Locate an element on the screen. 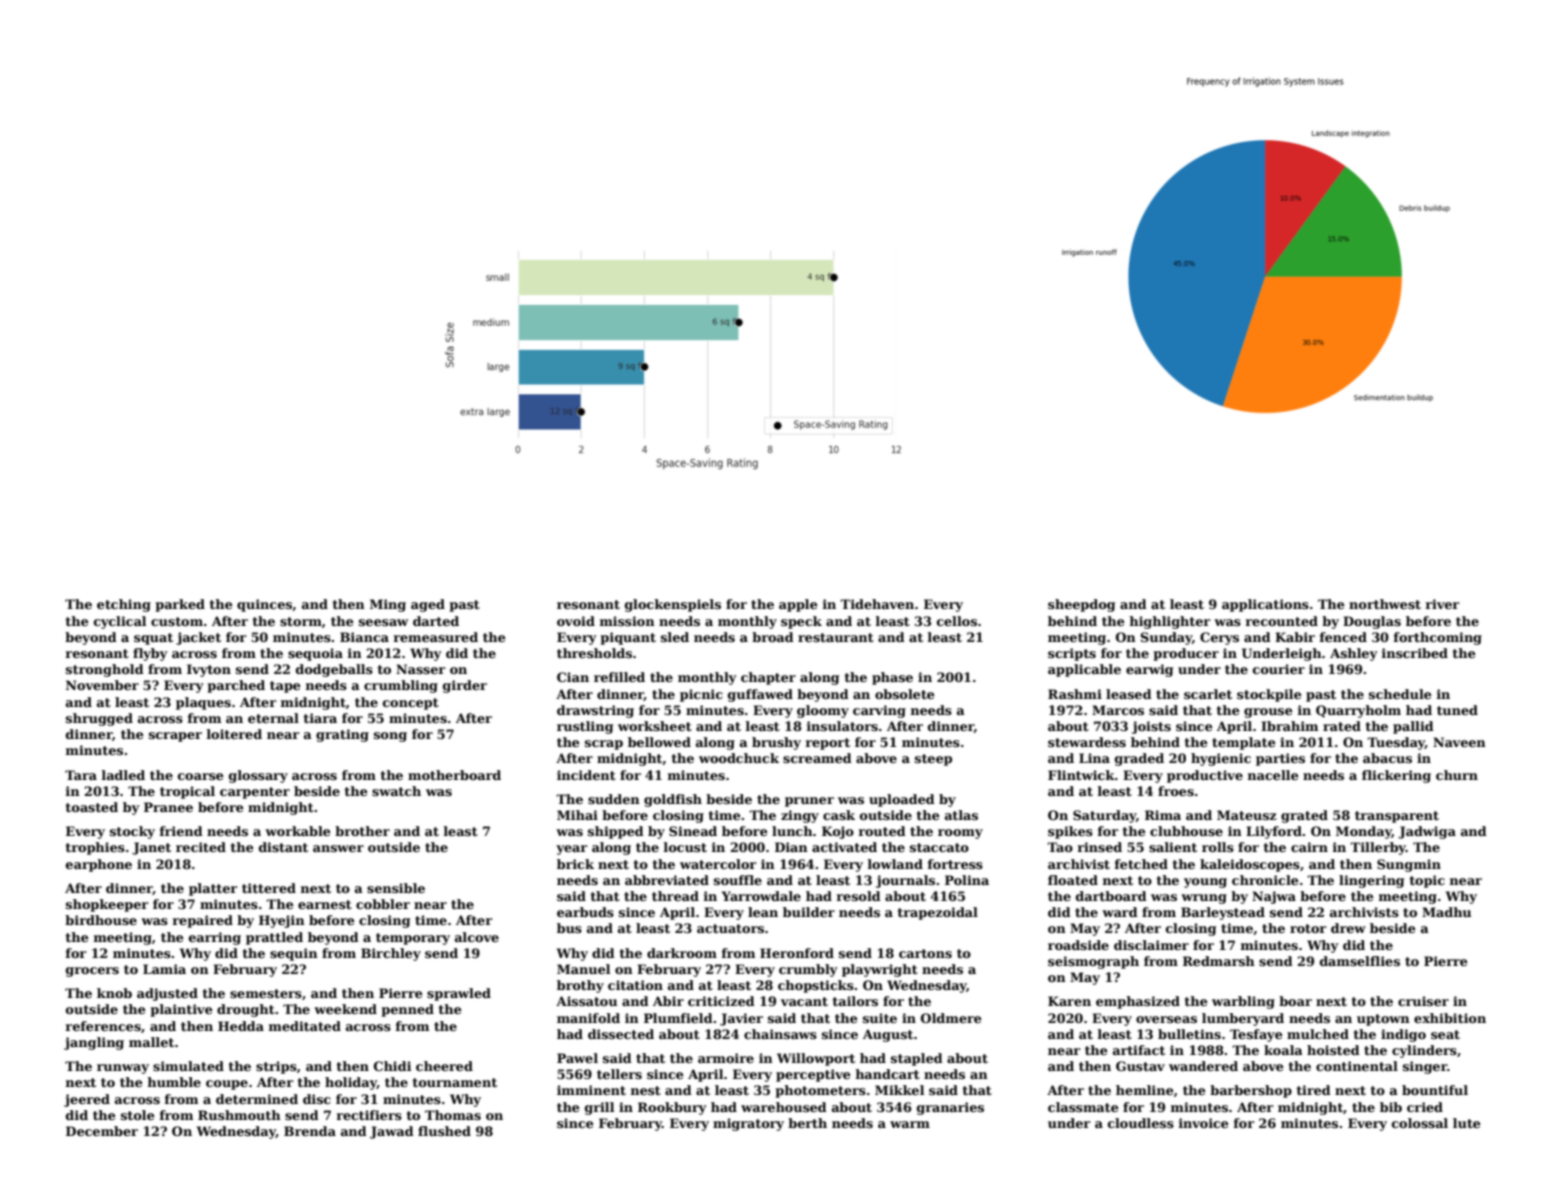  drew is located at coordinates (1348, 928).
